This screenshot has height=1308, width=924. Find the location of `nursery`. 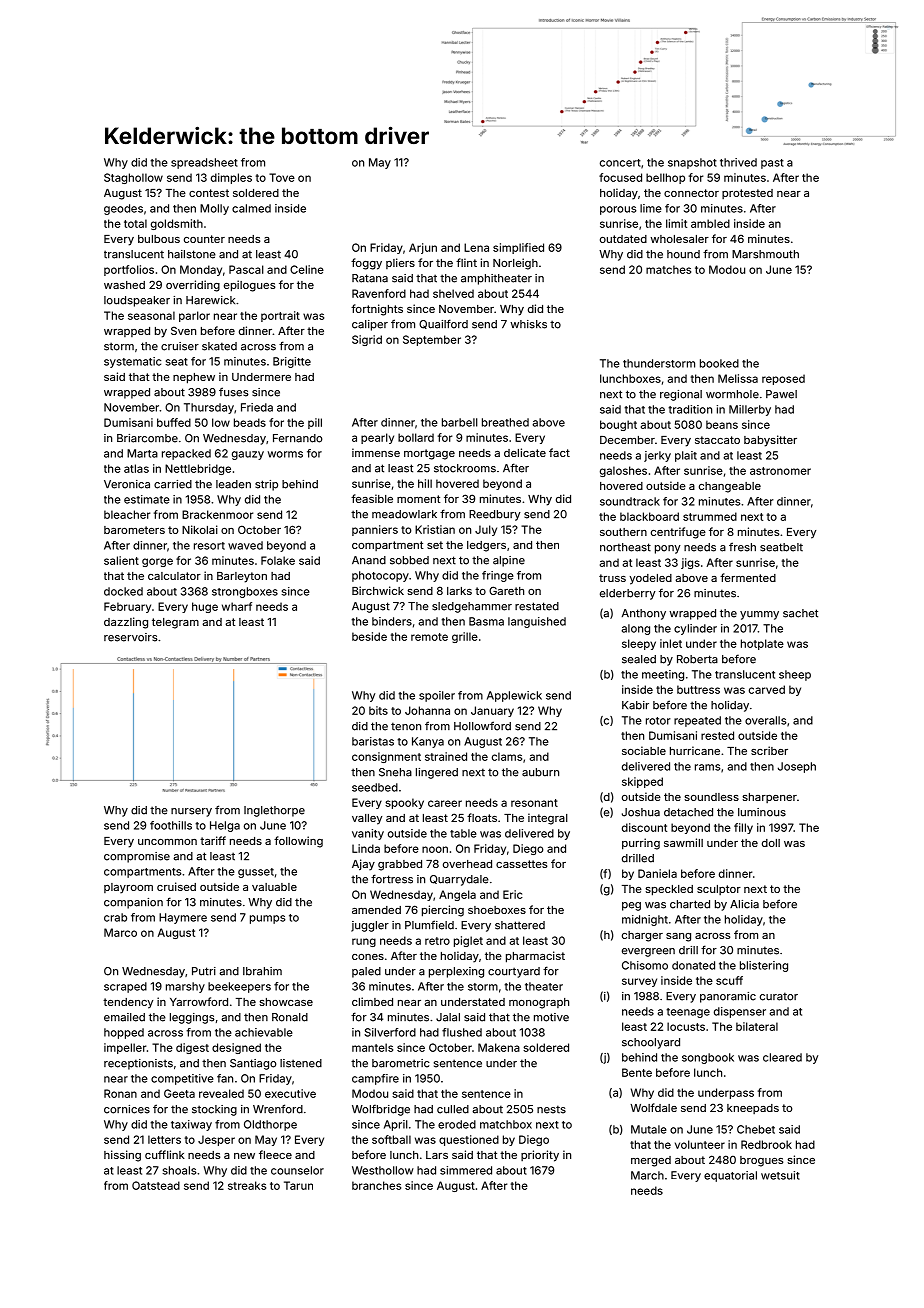

nursery is located at coordinates (191, 812).
